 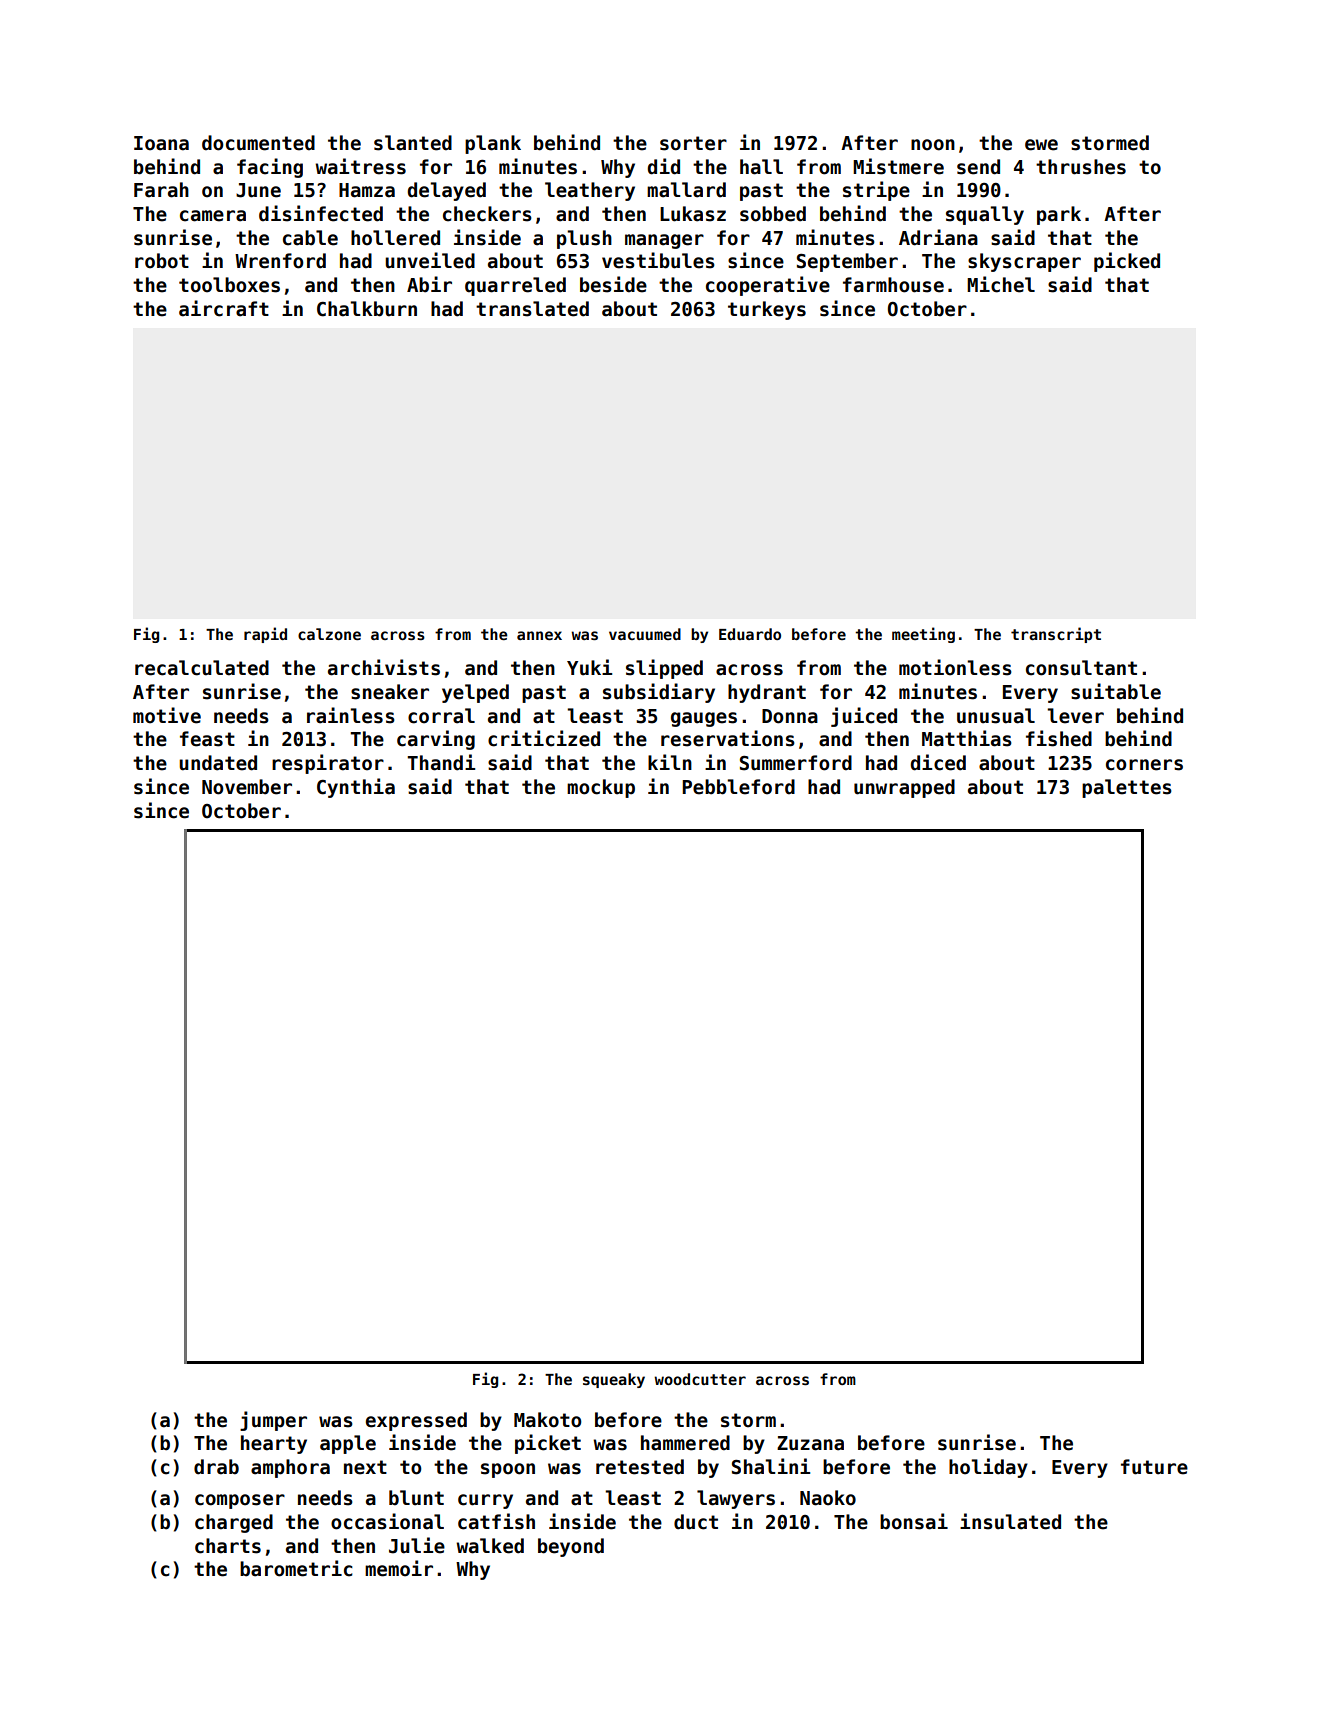 I want to click on jumper, so click(x=273, y=1421).
